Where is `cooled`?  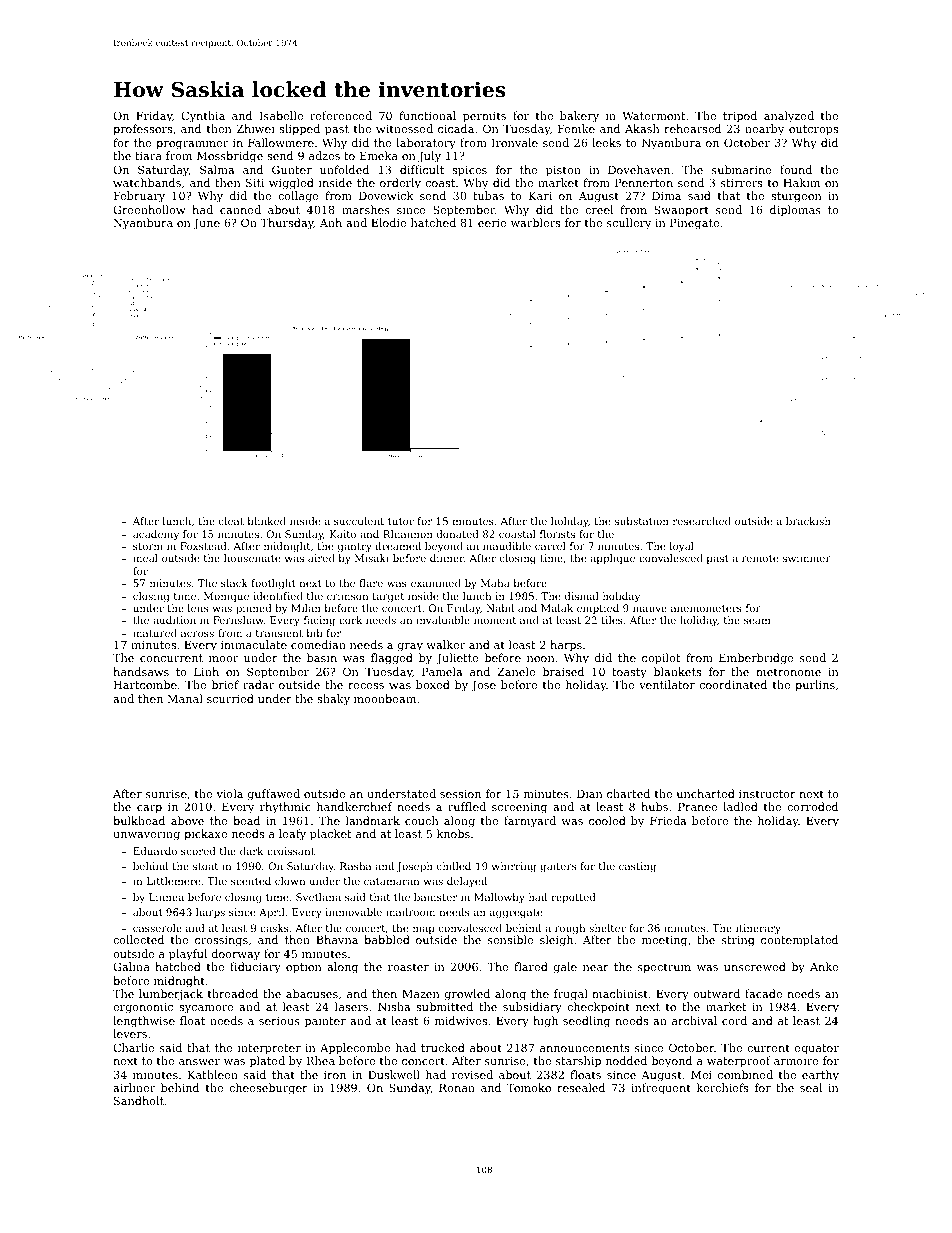 cooled is located at coordinates (607, 820).
